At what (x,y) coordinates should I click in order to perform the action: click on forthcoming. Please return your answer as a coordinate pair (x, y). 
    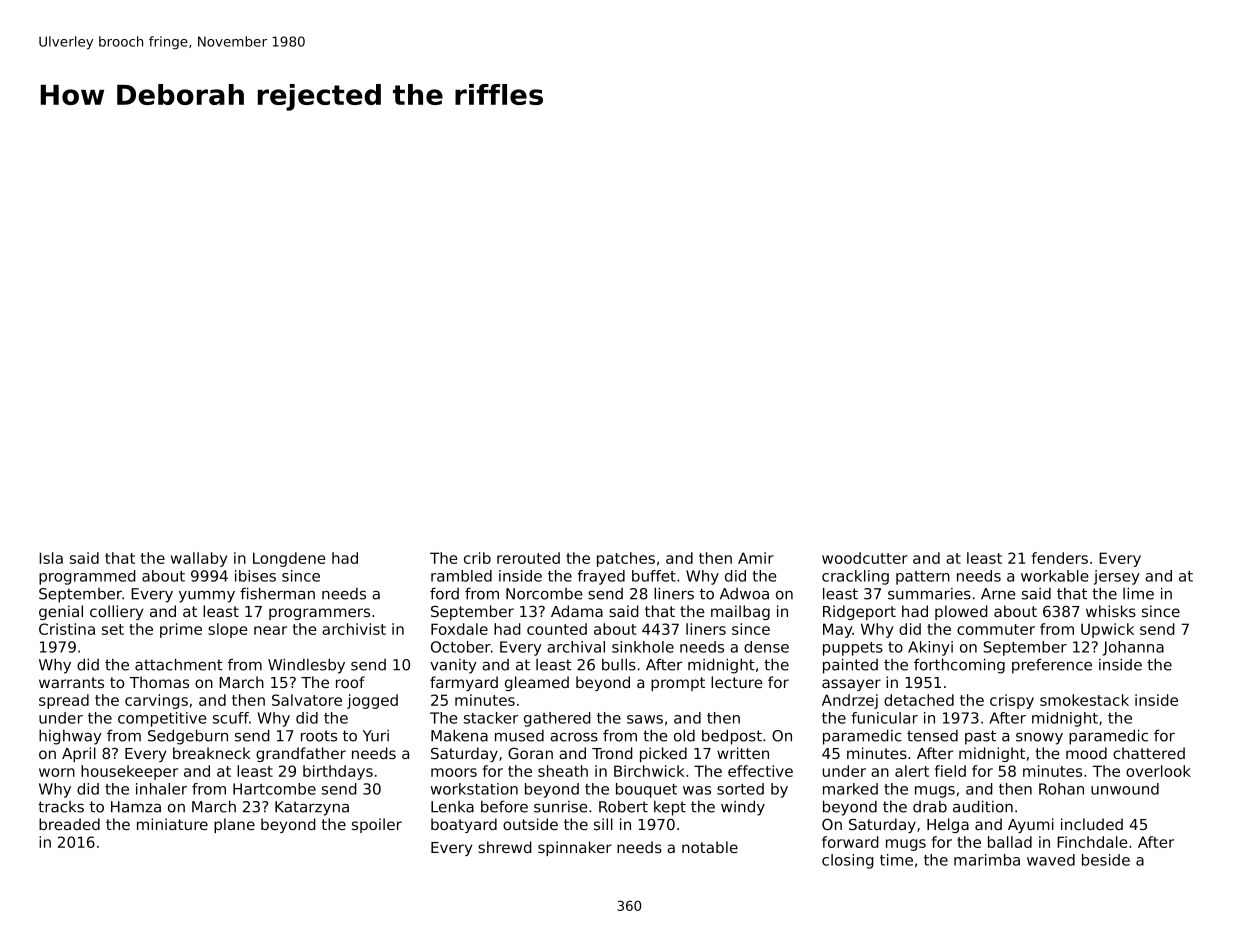
    Looking at the image, I should click on (959, 666).
